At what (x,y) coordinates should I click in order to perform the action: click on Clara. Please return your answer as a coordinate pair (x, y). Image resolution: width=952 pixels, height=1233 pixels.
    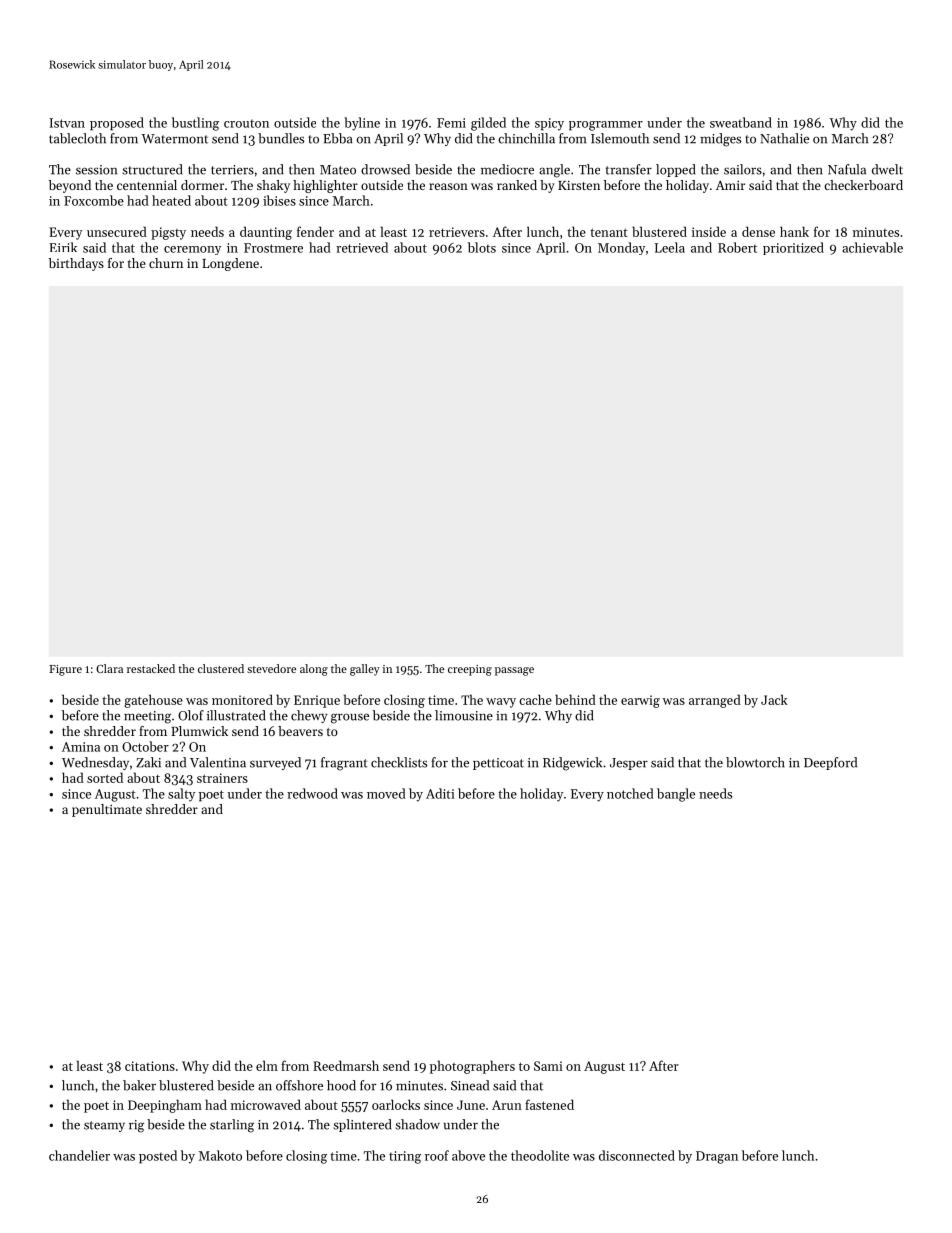
    Looking at the image, I should click on (109, 668).
